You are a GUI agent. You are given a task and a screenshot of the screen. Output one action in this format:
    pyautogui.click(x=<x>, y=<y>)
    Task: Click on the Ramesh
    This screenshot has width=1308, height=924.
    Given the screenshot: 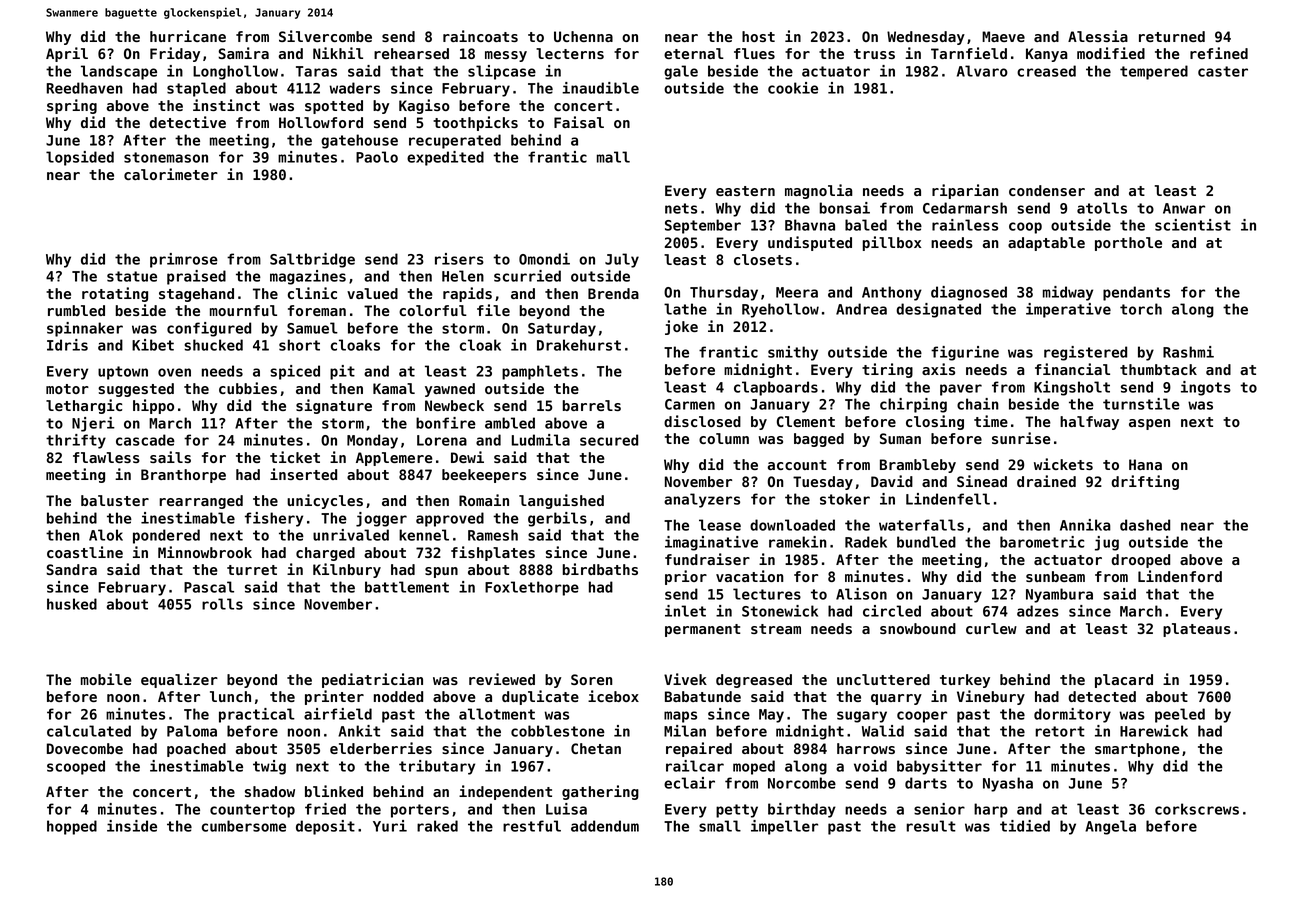 What is the action you would take?
    pyautogui.click(x=493, y=535)
